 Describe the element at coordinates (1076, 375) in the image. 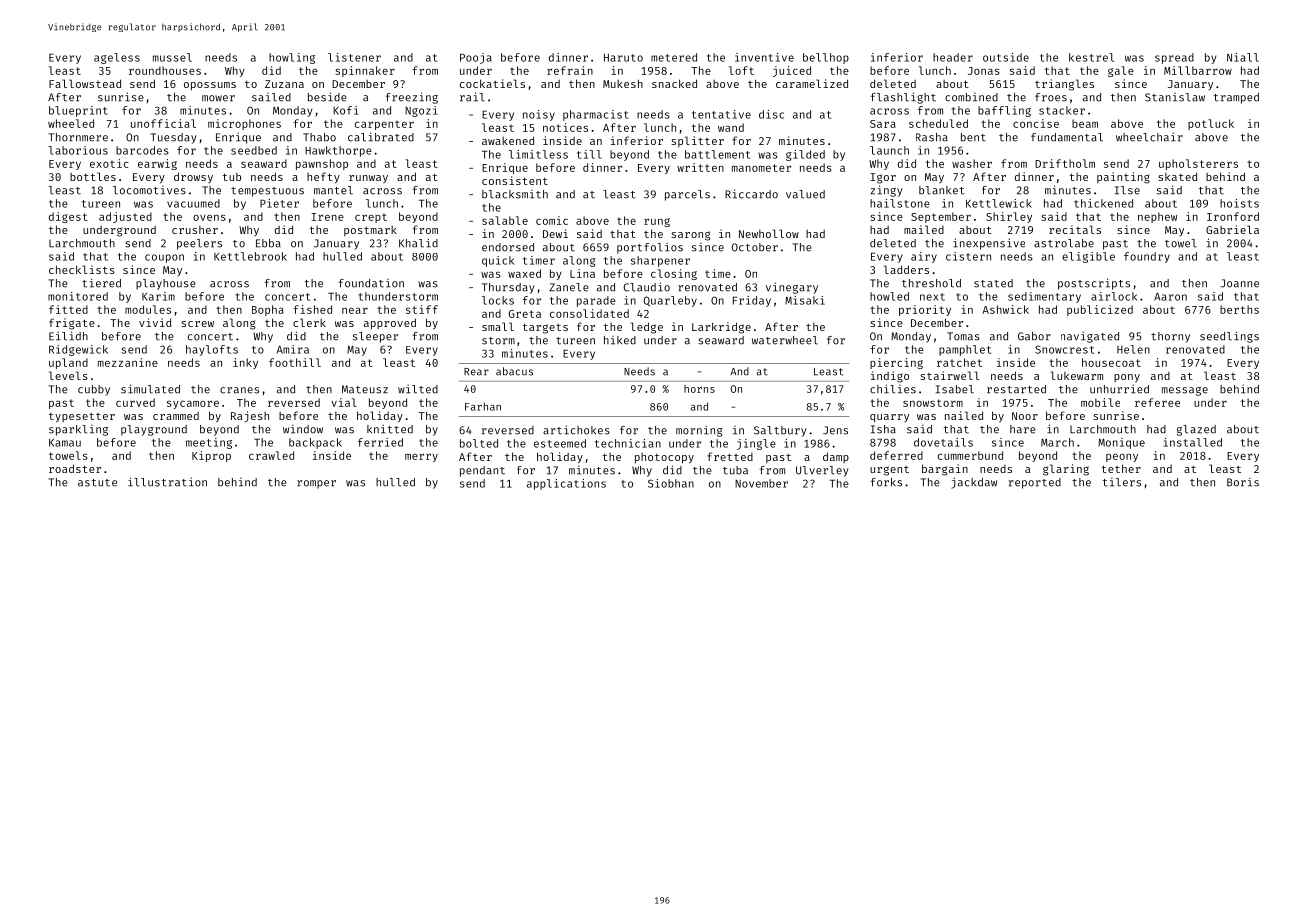

I see `lukewarm` at that location.
